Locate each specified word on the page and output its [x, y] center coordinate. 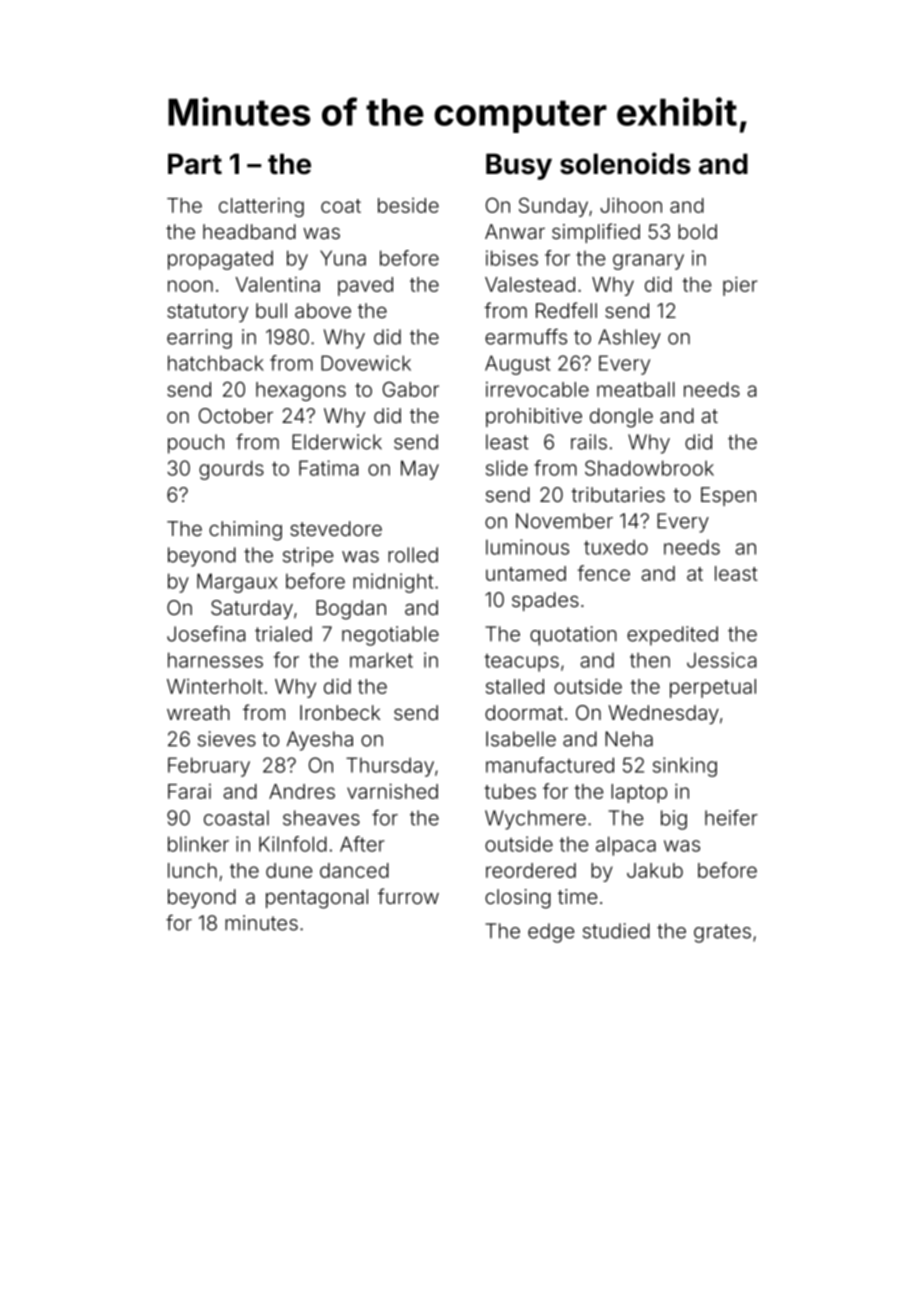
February [209, 767]
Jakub [655, 870]
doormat [524, 712]
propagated [220, 260]
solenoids [625, 163]
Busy [519, 166]
